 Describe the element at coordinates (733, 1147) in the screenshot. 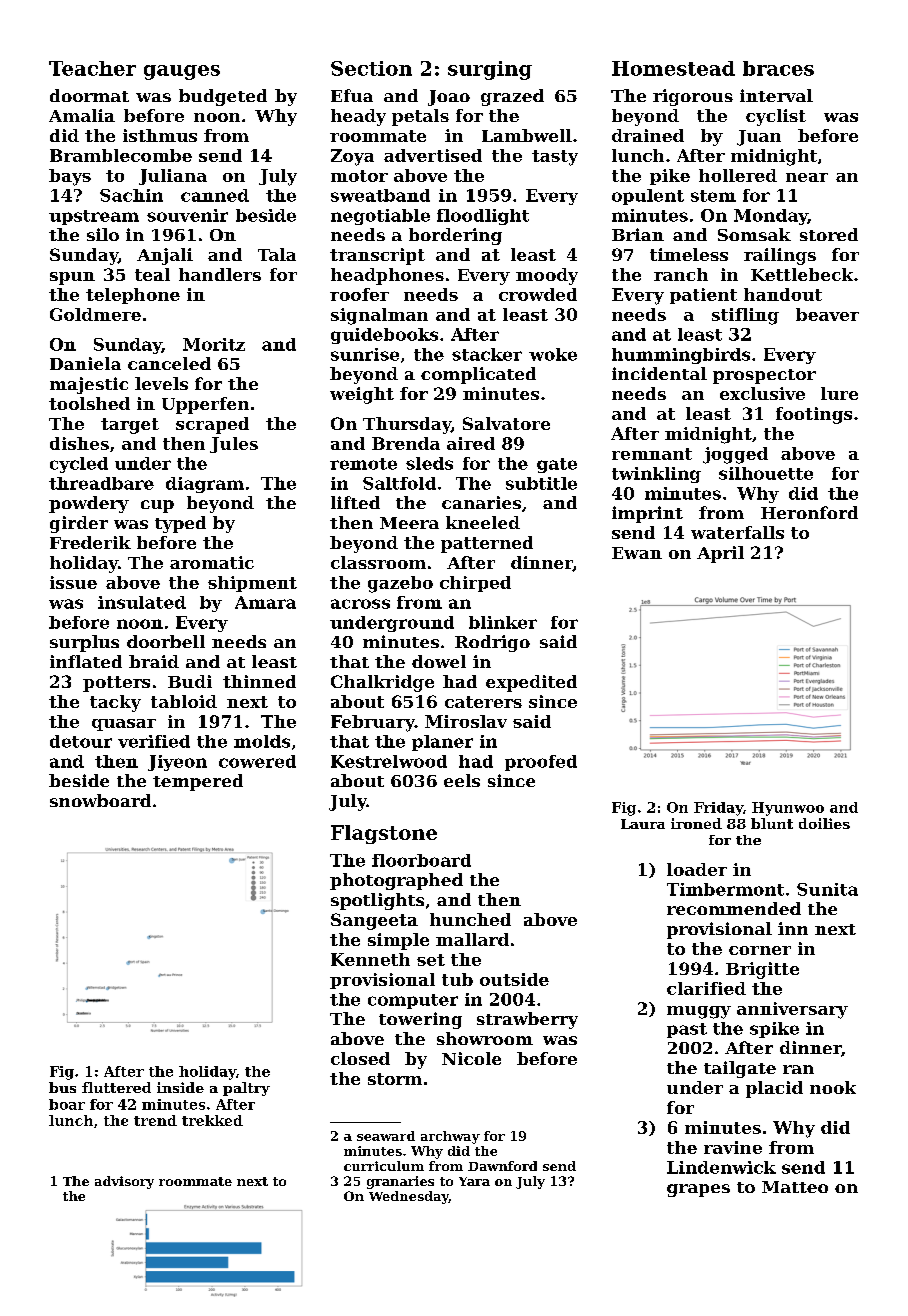

I see `ravine` at that location.
